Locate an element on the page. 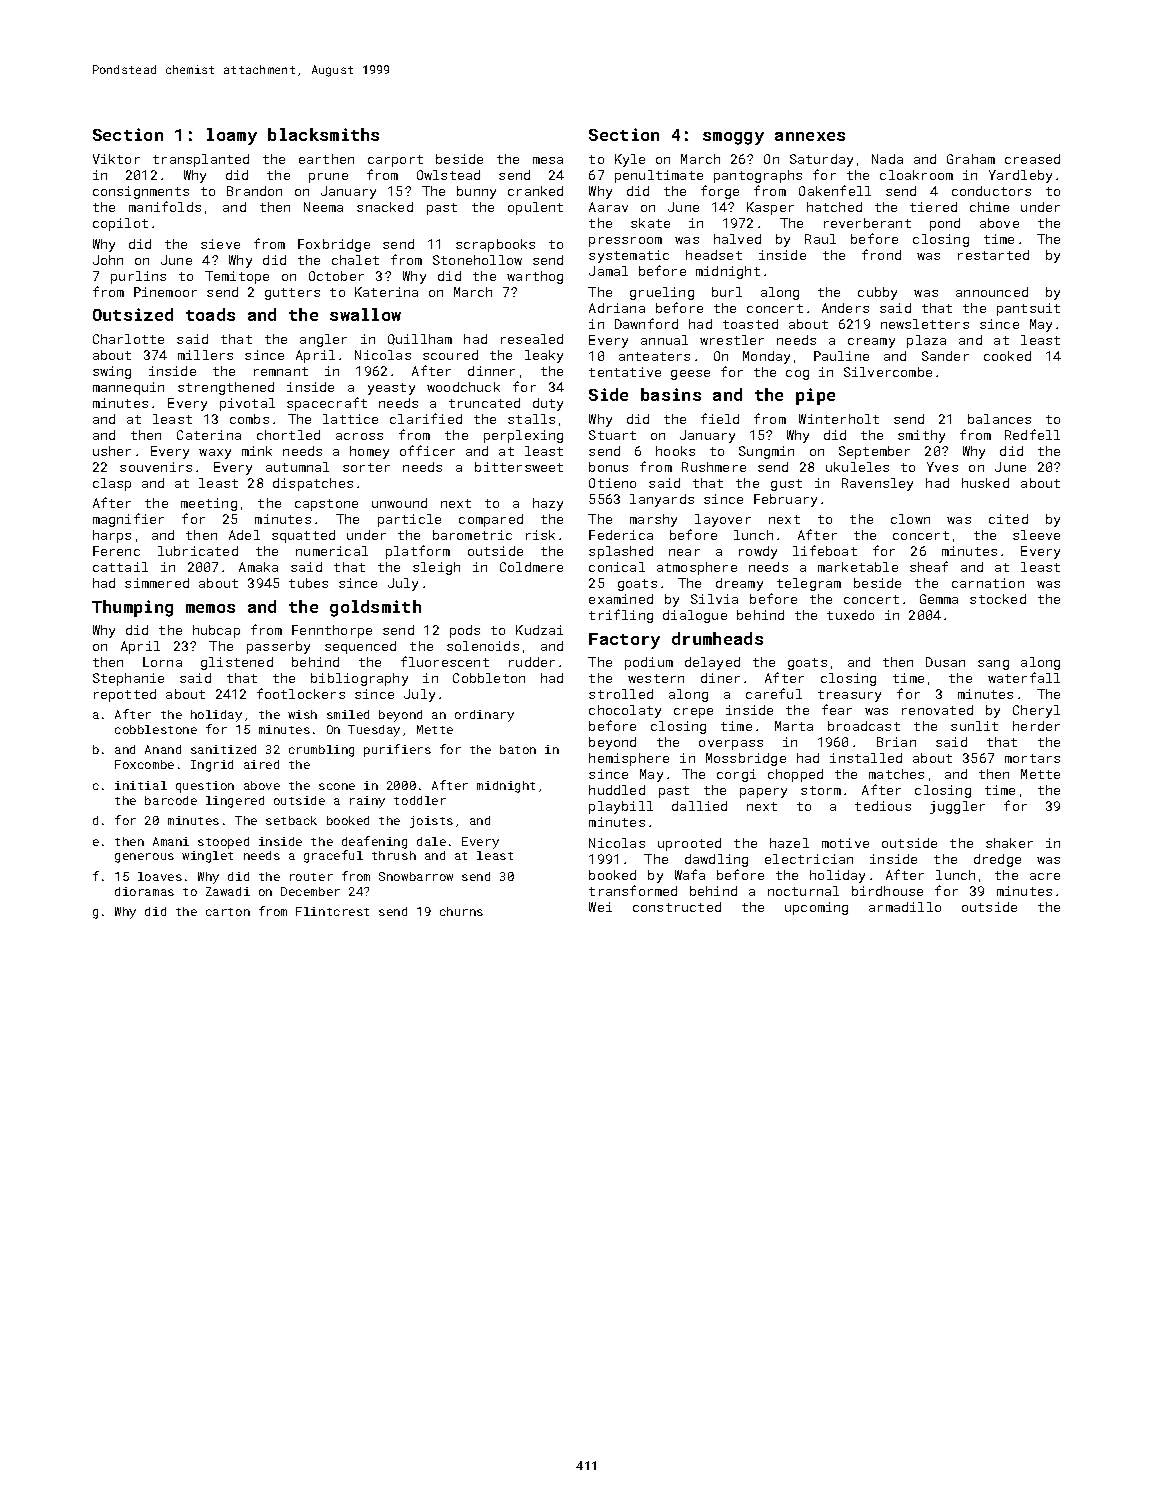 Image resolution: width=1154 pixels, height=1494 pixels. Owlstead is located at coordinates (448, 175).
